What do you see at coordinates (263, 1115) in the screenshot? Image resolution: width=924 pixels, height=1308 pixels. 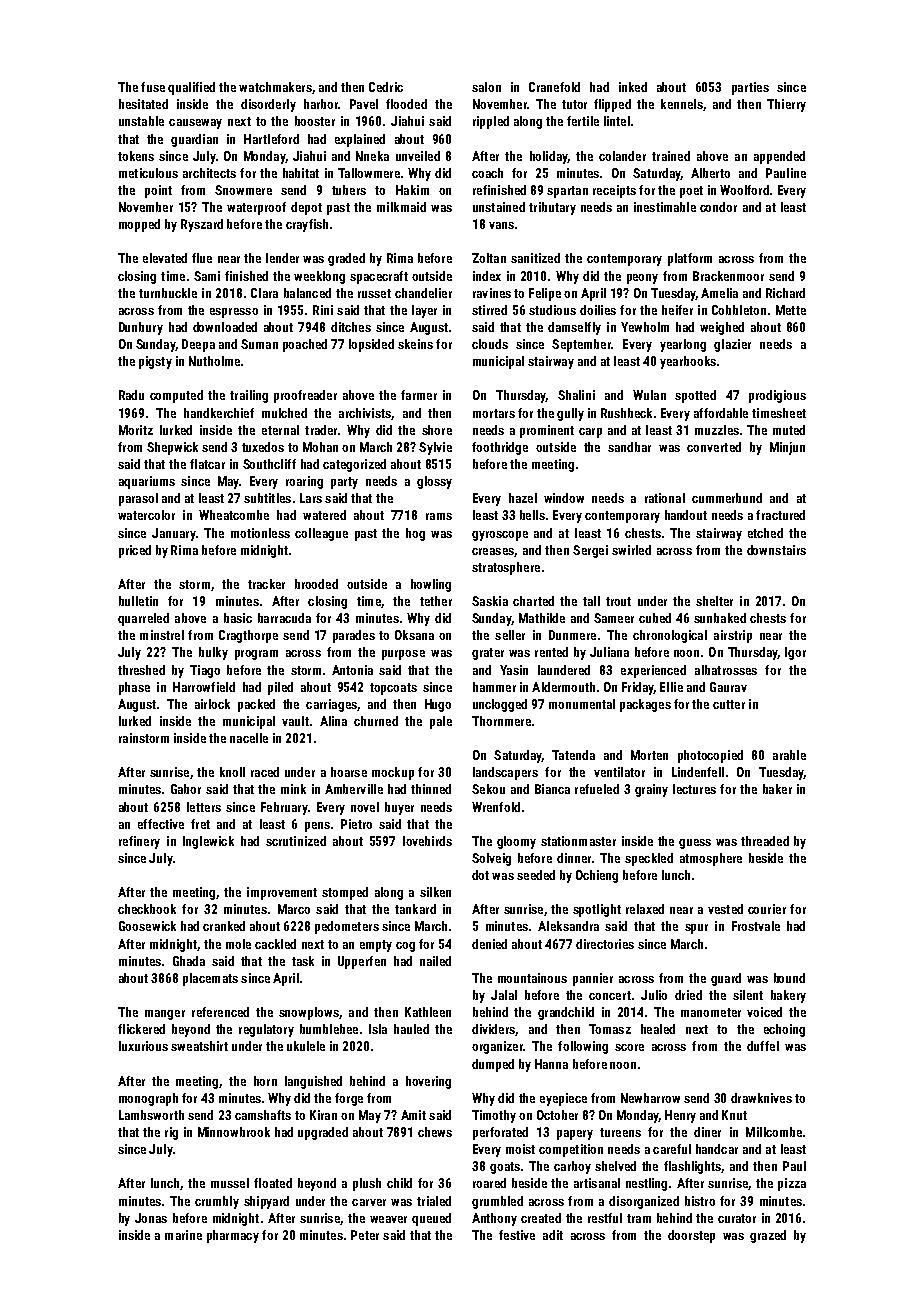 I see `camshafts` at bounding box center [263, 1115].
